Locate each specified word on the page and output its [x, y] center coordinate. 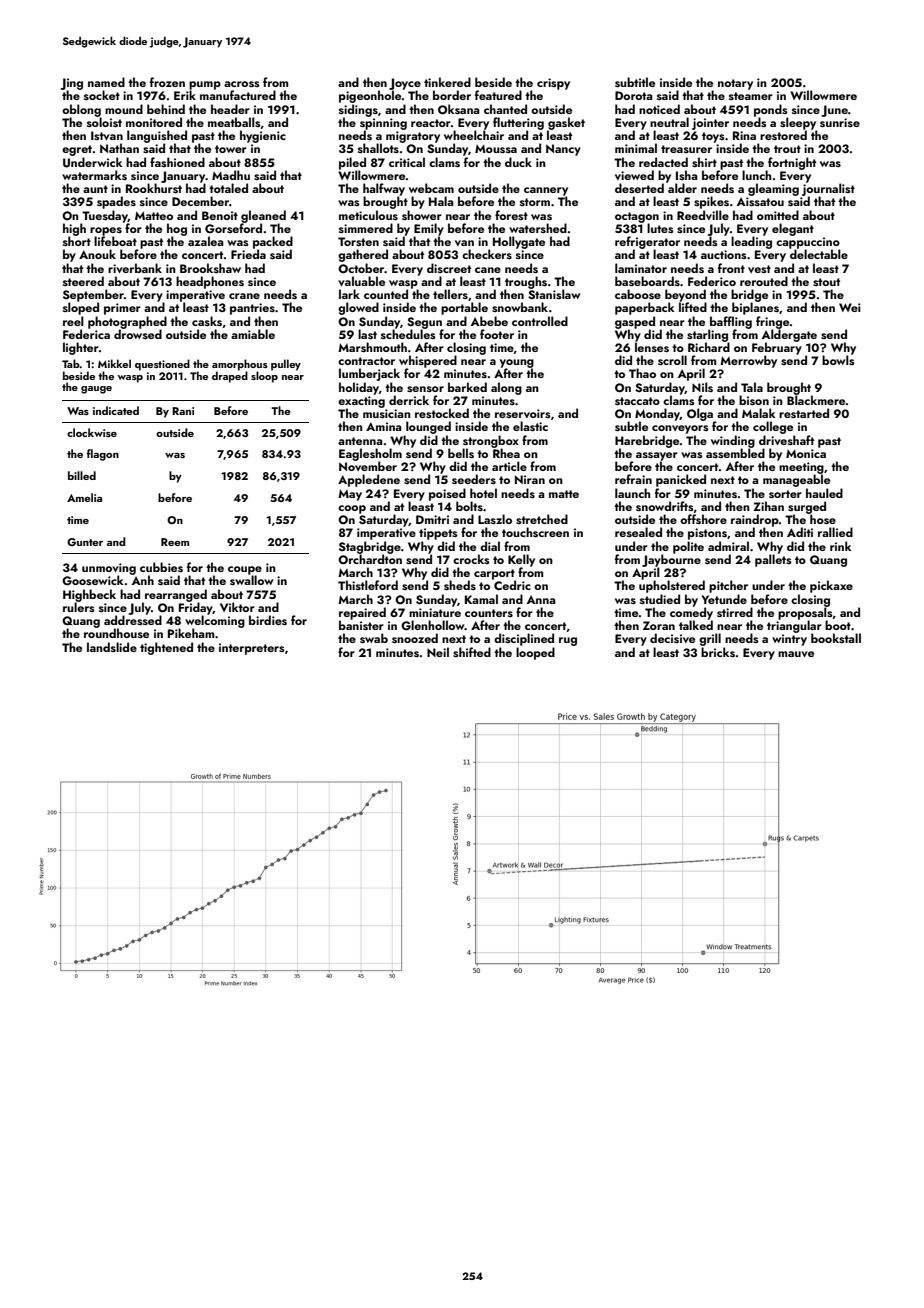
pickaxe [831, 586]
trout [787, 149]
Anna [541, 599]
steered [83, 281]
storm [535, 202]
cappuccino [808, 243]
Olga [700, 414]
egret [77, 150]
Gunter [85, 542]
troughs [526, 282]
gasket [566, 123]
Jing [71, 84]
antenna [360, 441]
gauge [96, 390]
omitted [778, 215]
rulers [78, 607]
